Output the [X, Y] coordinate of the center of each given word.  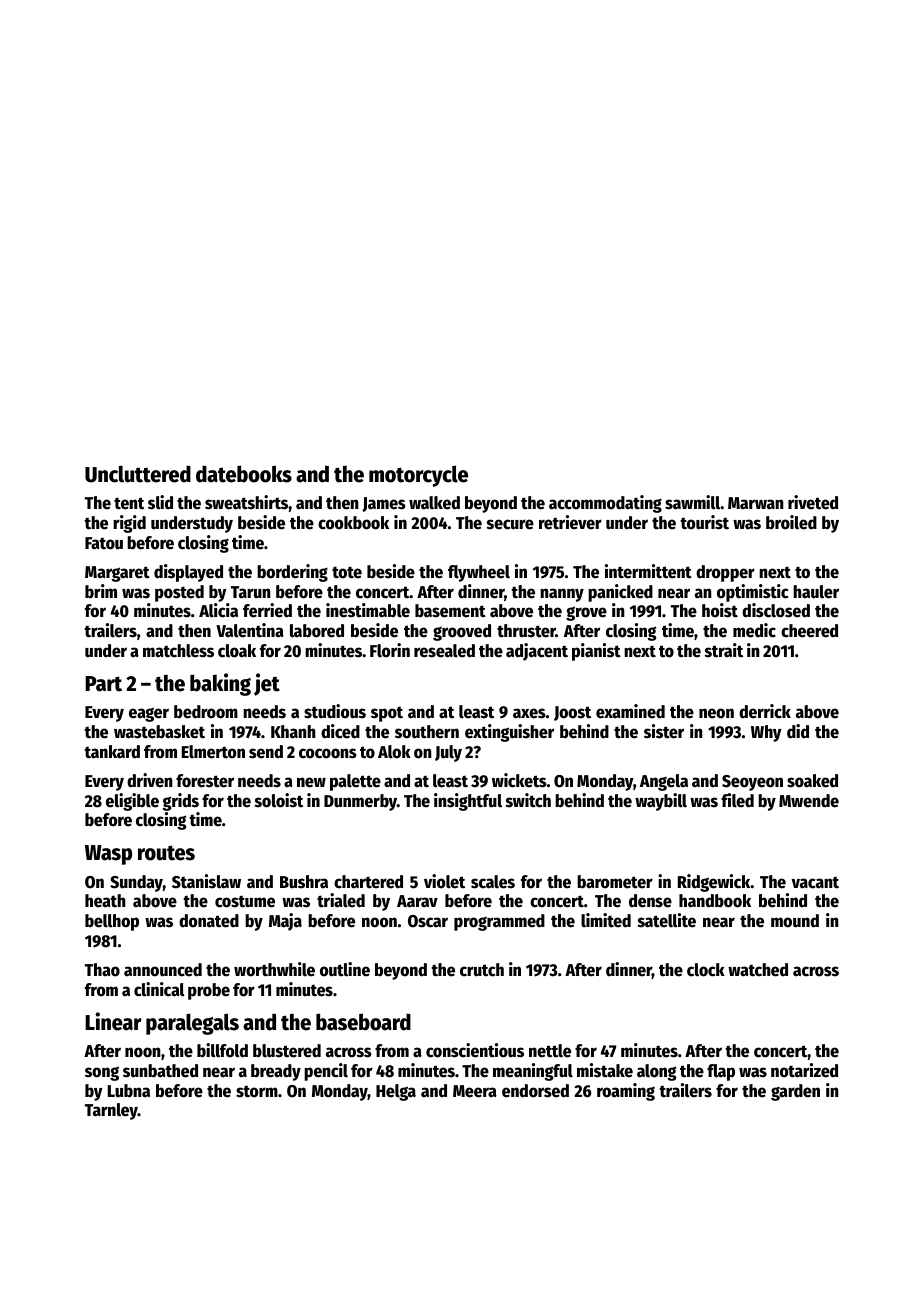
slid [160, 502]
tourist [704, 522]
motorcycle [418, 476]
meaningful [533, 1072]
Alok [394, 752]
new [311, 782]
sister [664, 731]
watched [758, 970]
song [102, 1073]
